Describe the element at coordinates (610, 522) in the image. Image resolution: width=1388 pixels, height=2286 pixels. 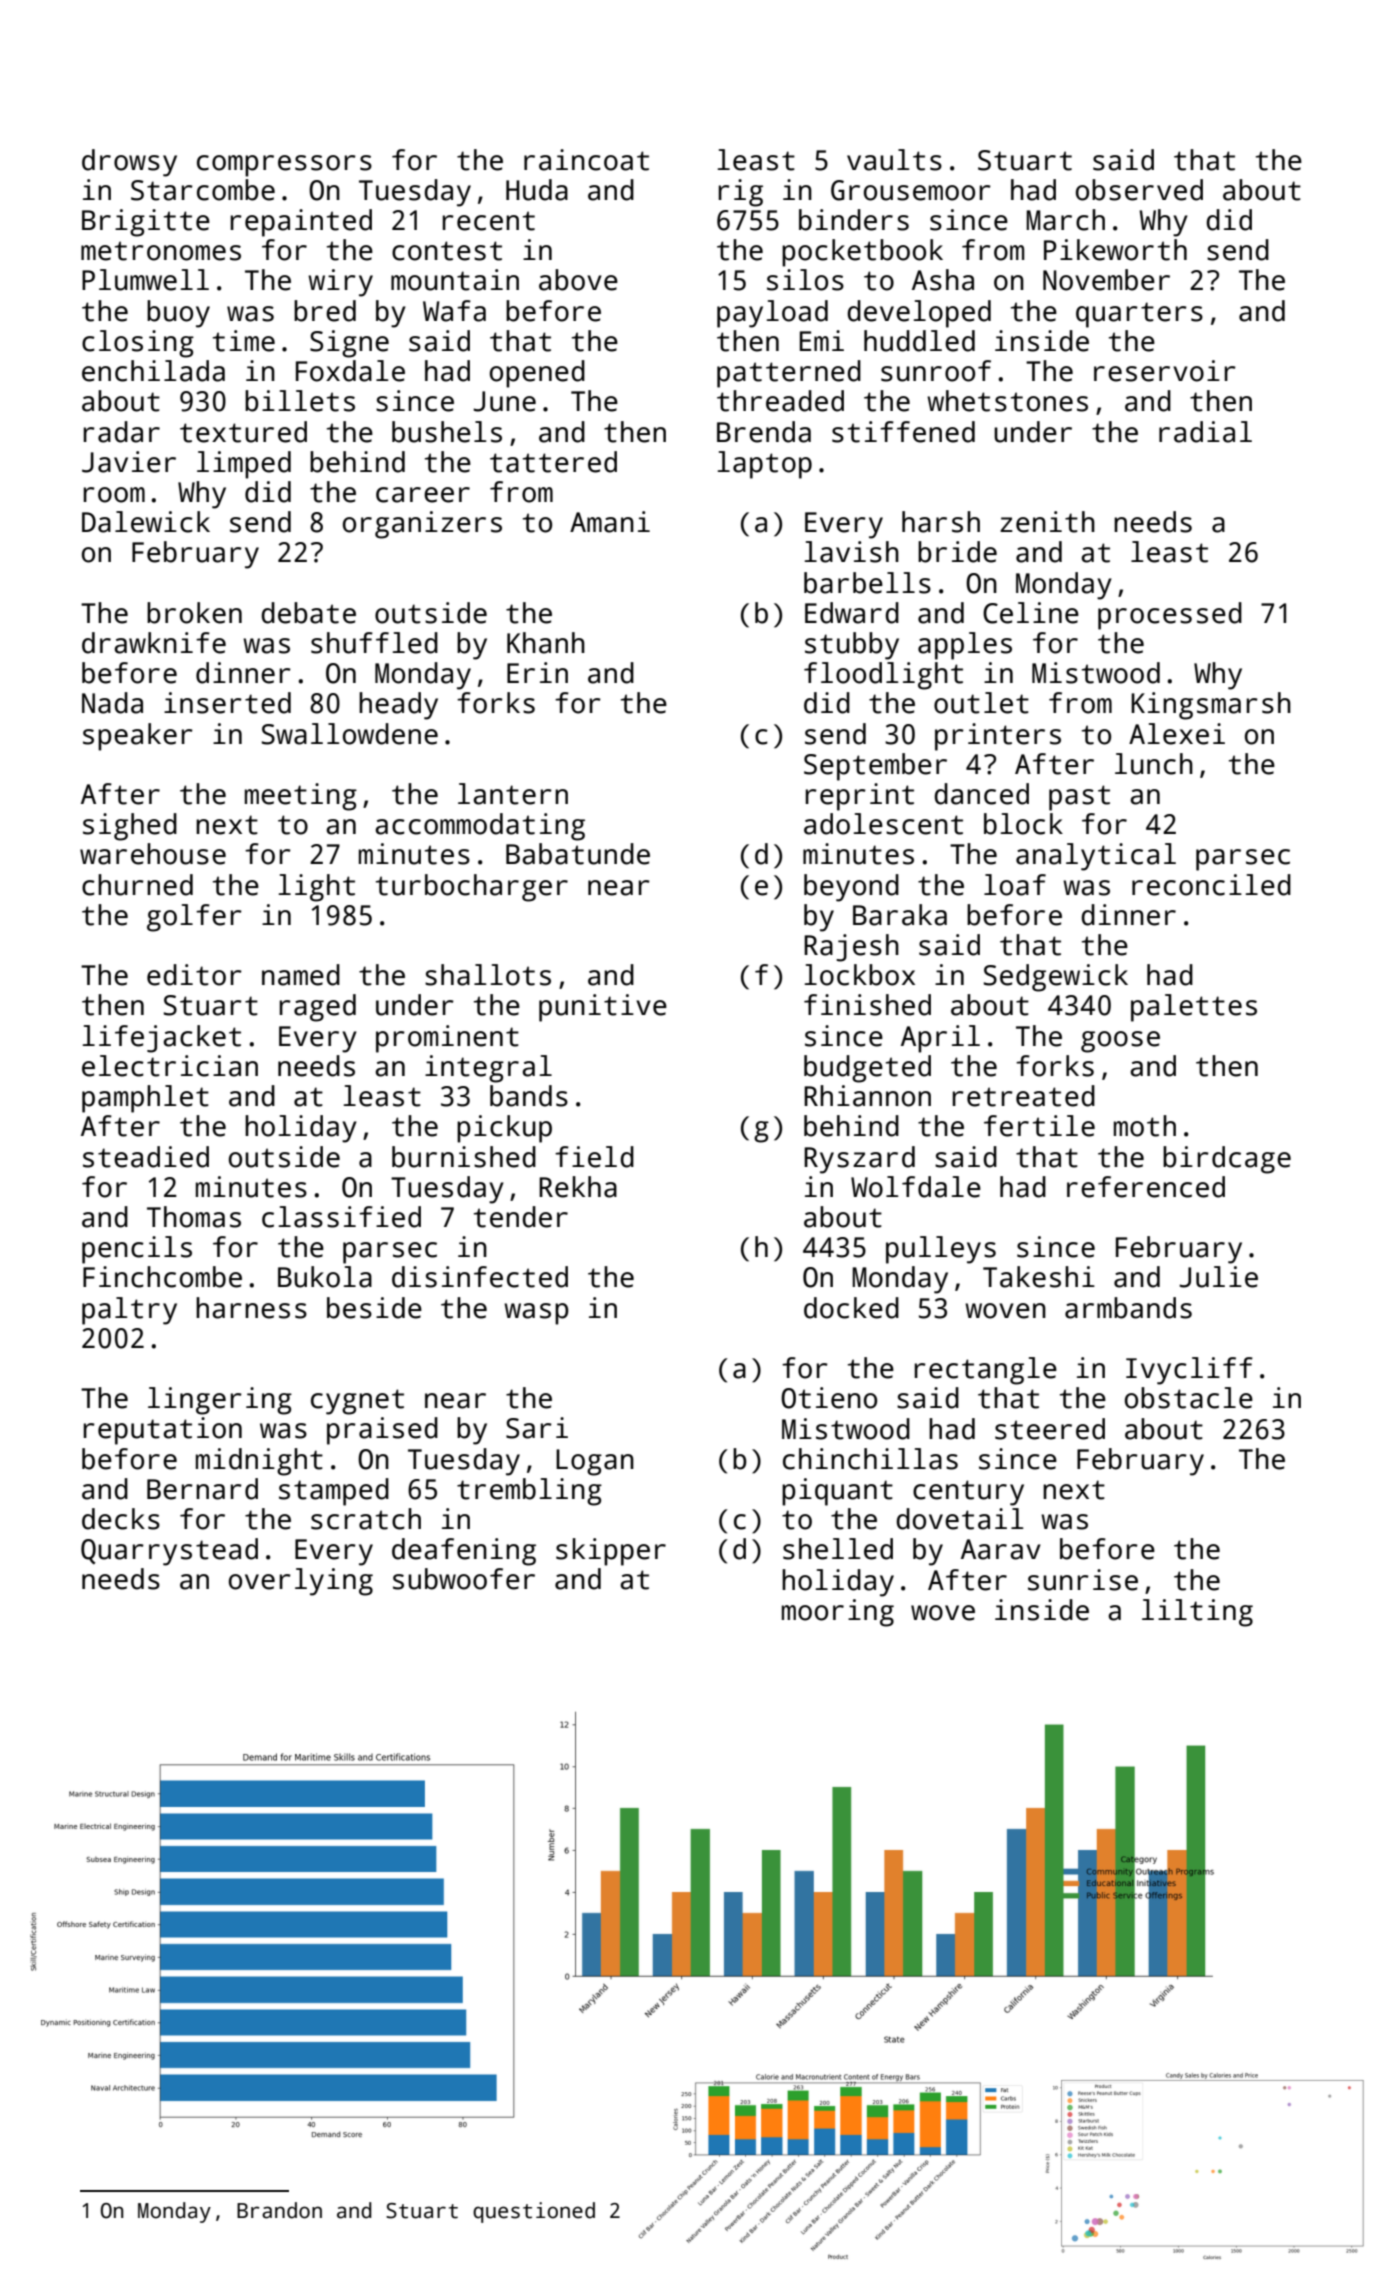
I see `Amani` at that location.
